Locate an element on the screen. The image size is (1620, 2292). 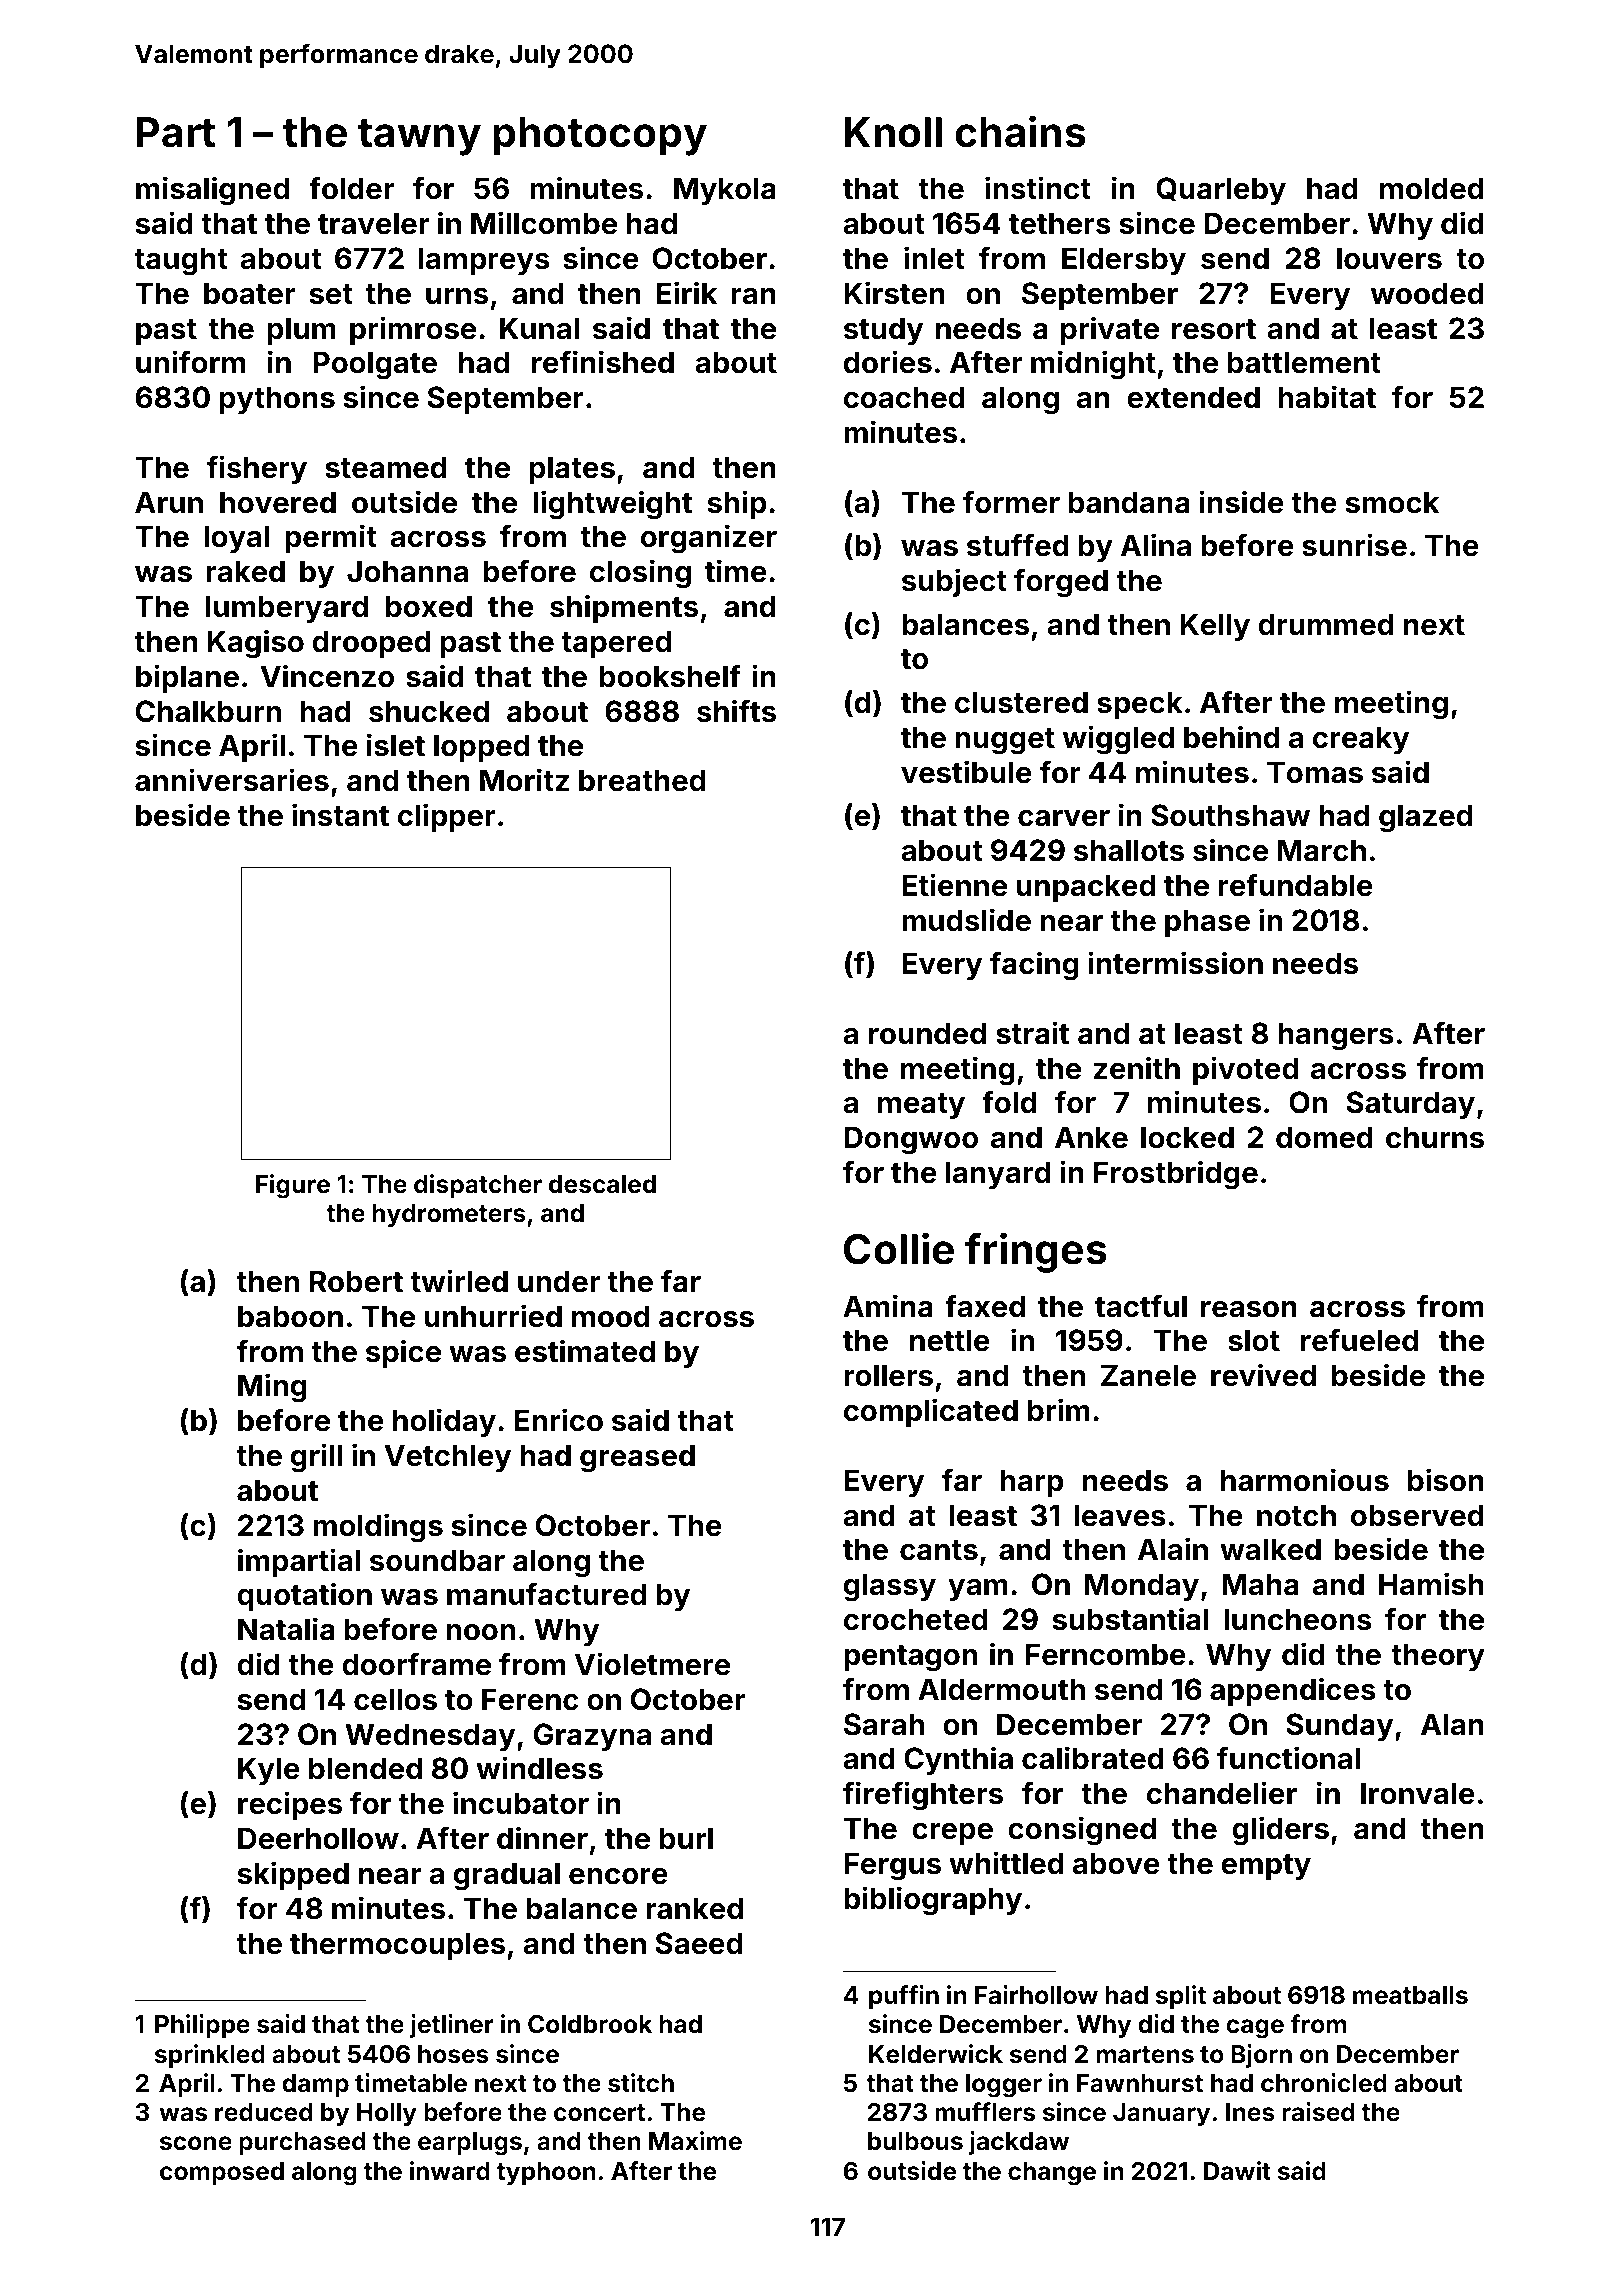
instant is located at coordinates (340, 815).
